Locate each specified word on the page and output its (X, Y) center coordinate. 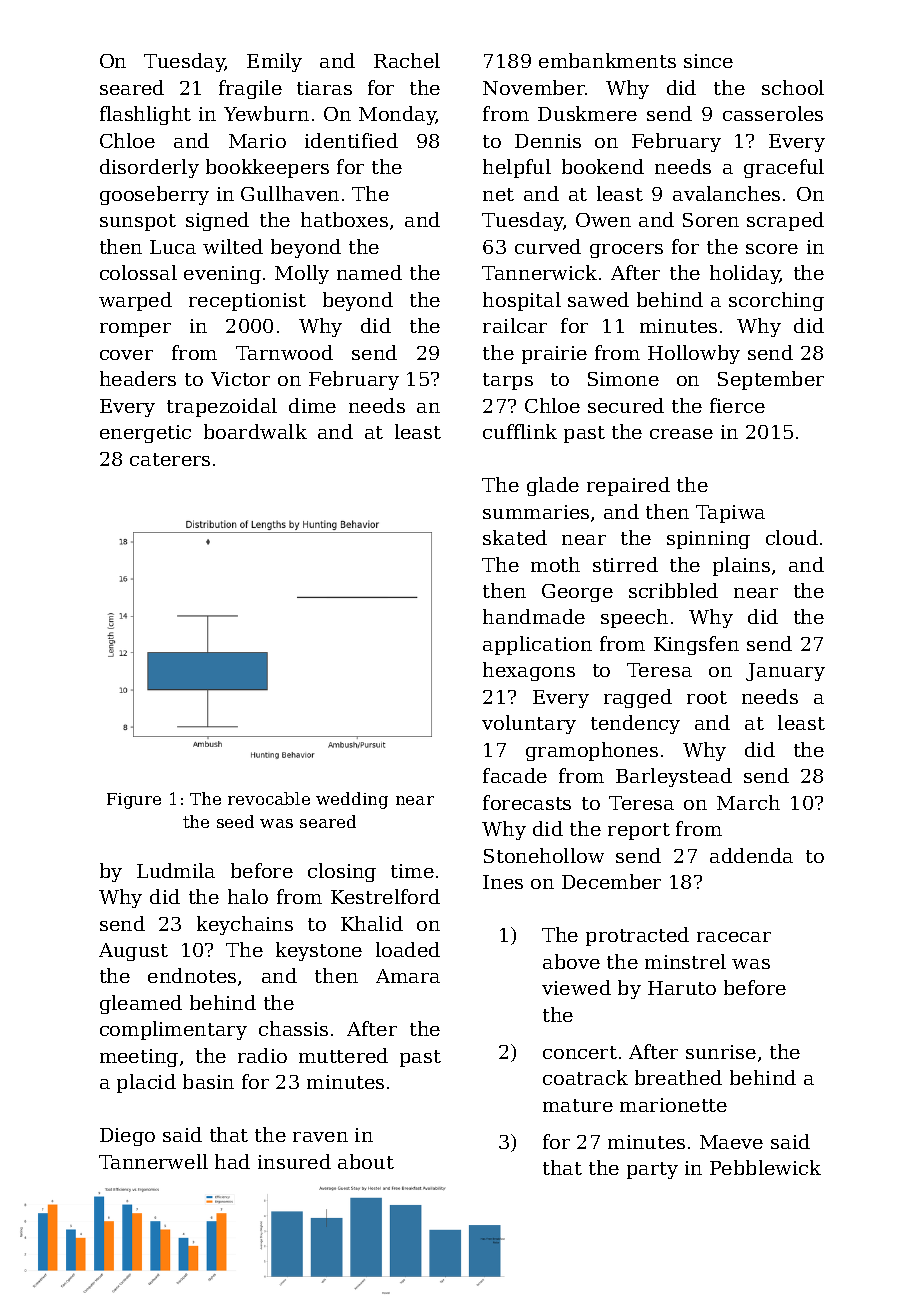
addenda (751, 855)
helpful (517, 168)
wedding (352, 800)
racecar (734, 937)
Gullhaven (290, 193)
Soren (711, 220)
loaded (408, 949)
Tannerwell (153, 1161)
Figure (134, 801)
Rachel (407, 60)
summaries (536, 512)
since (708, 61)
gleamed (141, 1004)
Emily (274, 62)
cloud (792, 537)
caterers (170, 459)
